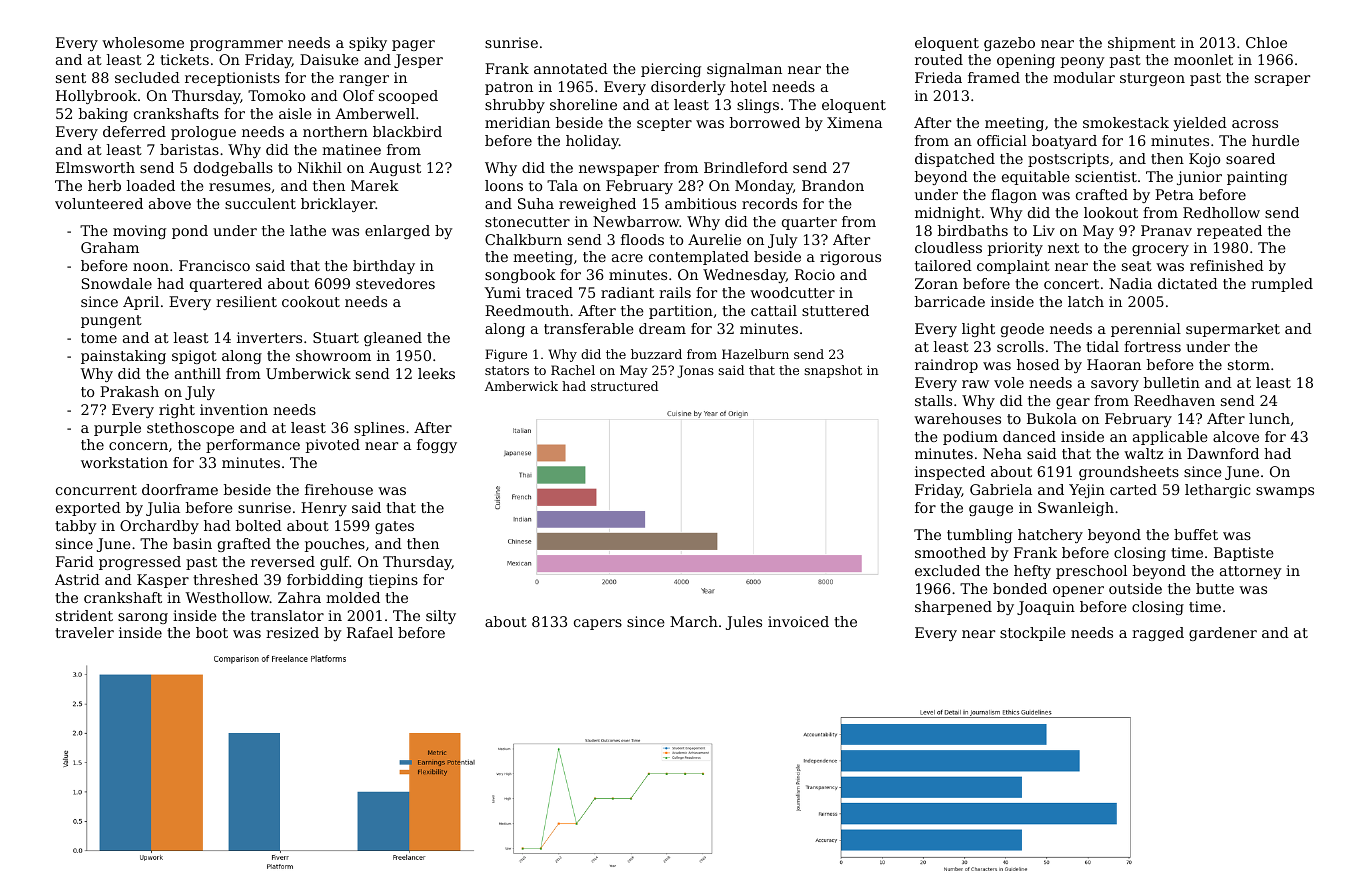 This screenshot has height=887, width=1372. I want to click on Stuart, so click(336, 337).
